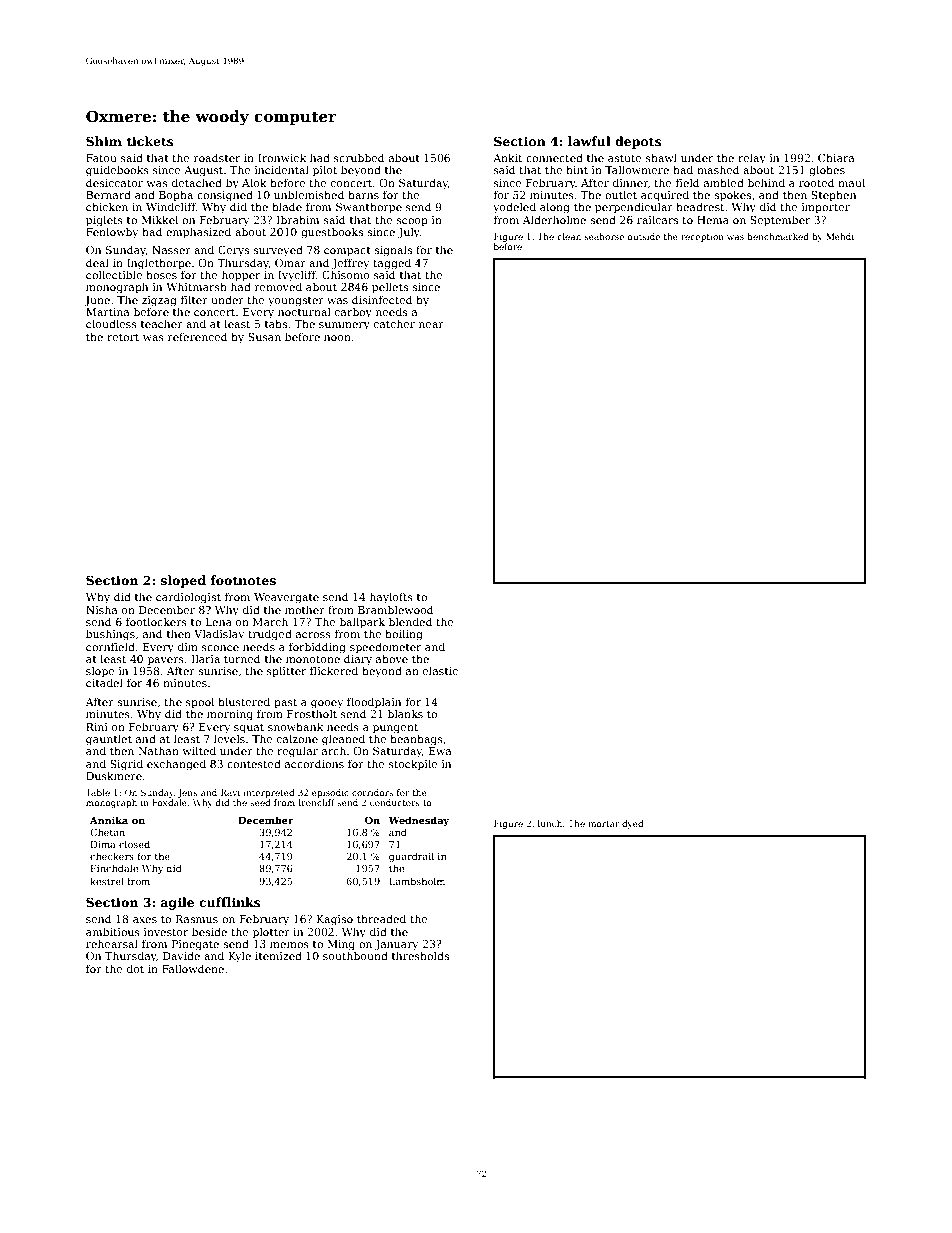  I want to click on haylofts, so click(391, 598).
